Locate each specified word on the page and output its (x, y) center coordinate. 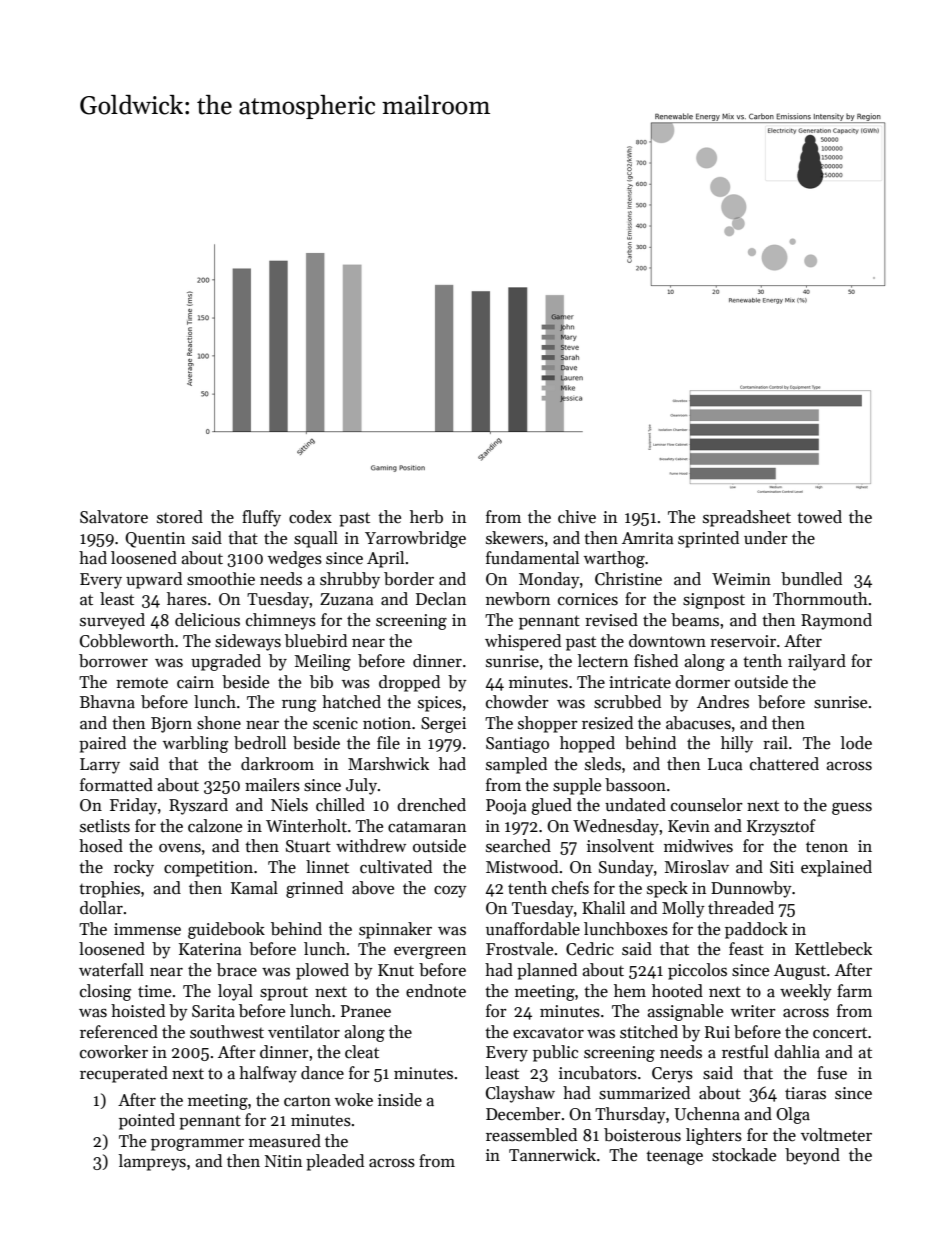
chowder (517, 702)
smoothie (221, 579)
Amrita (648, 538)
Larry (100, 766)
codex (310, 517)
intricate (640, 682)
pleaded (335, 1162)
